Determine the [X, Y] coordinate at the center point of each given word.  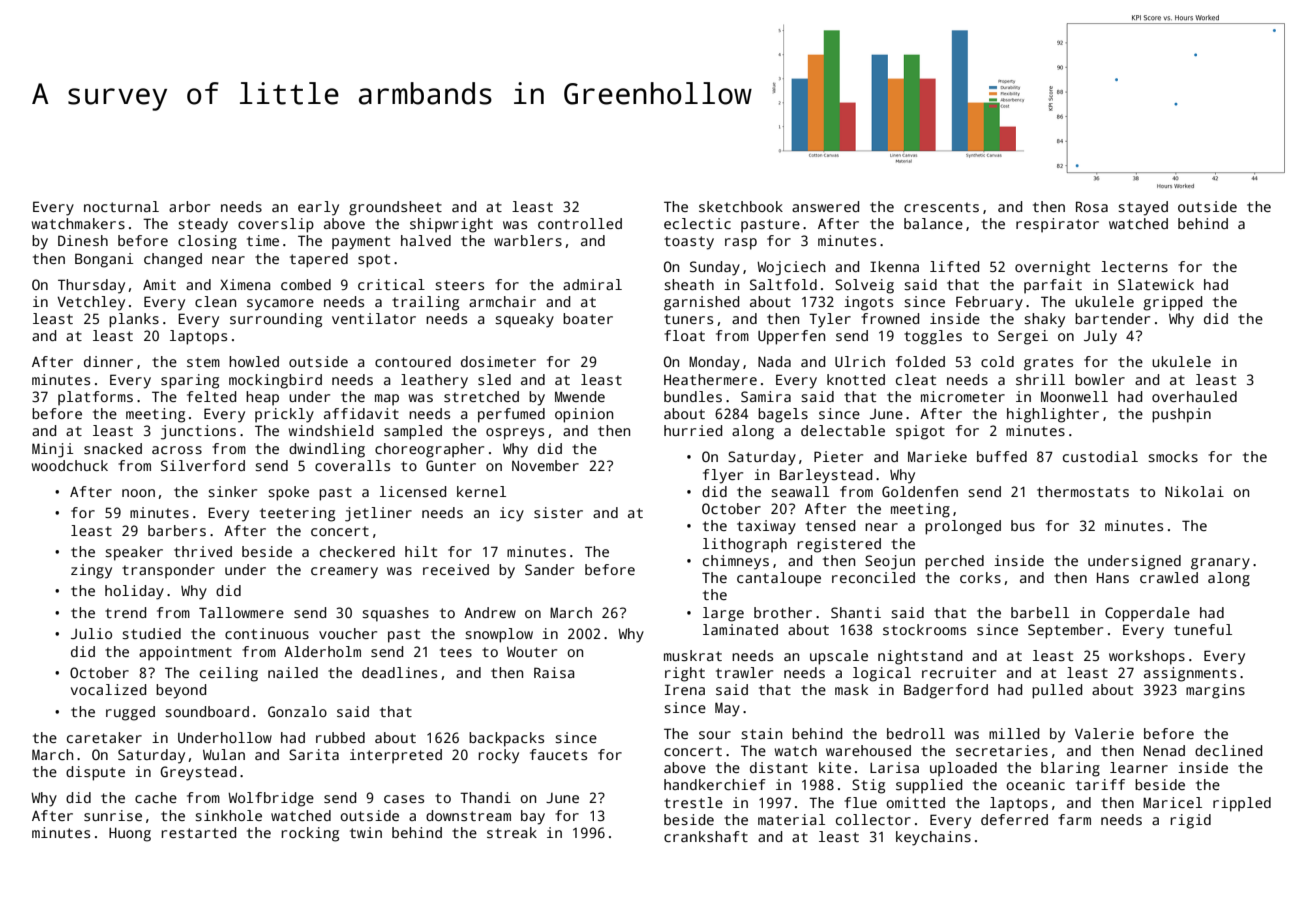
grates [1048, 364]
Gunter [451, 465]
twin [366, 832]
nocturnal [121, 206]
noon [138, 493]
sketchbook [741, 206]
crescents [941, 207]
